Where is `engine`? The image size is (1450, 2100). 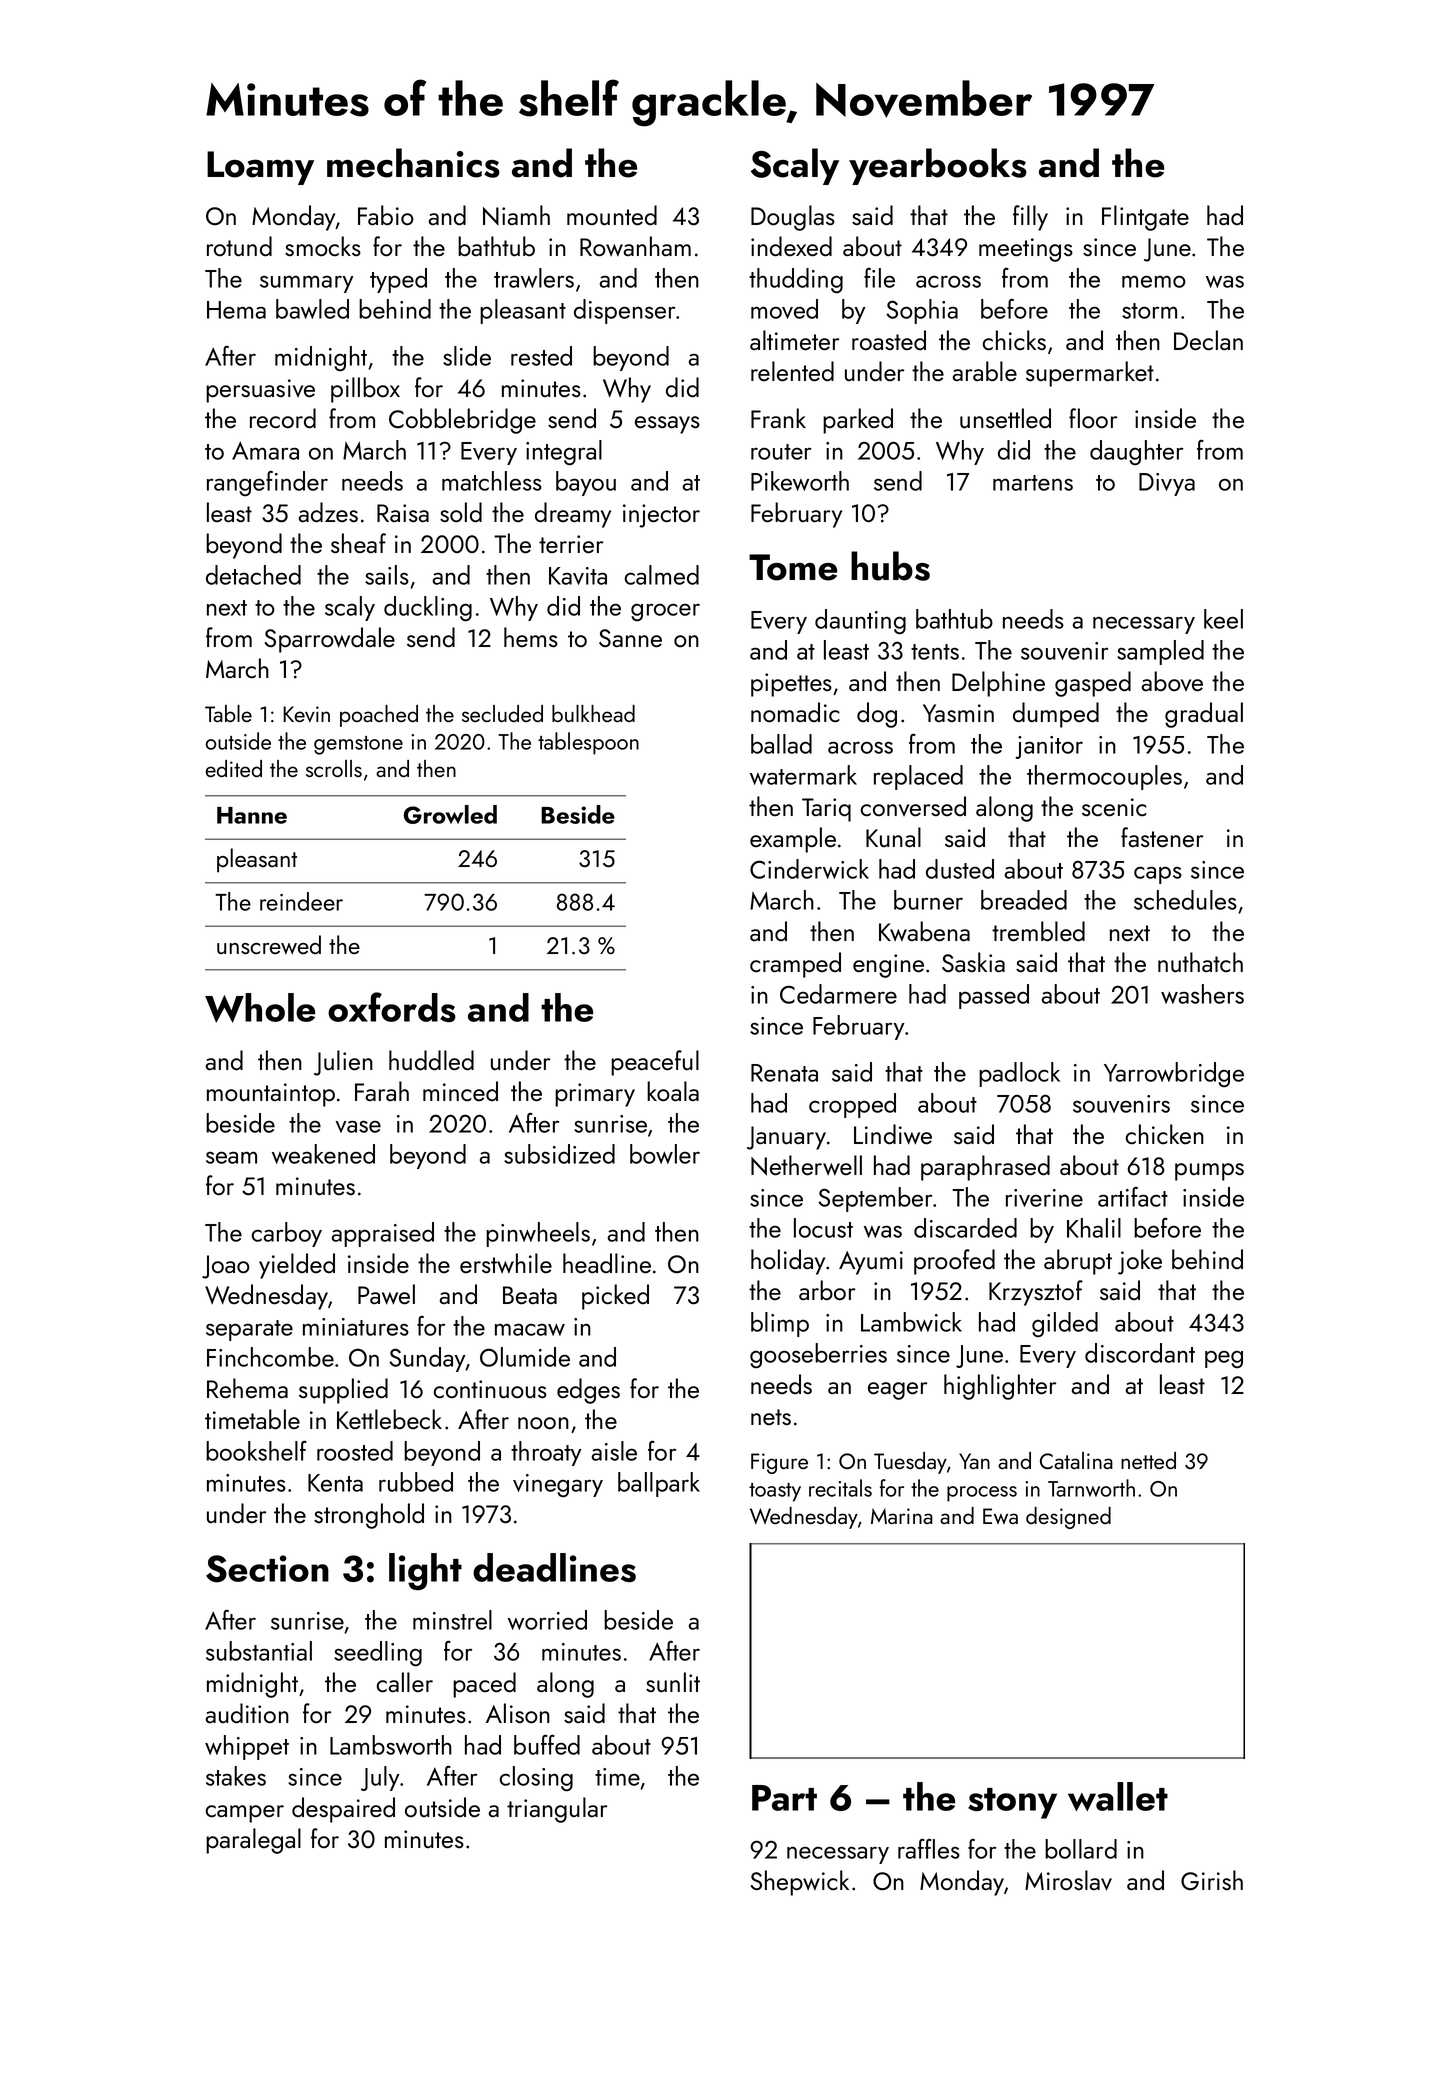 engine is located at coordinates (888, 966).
